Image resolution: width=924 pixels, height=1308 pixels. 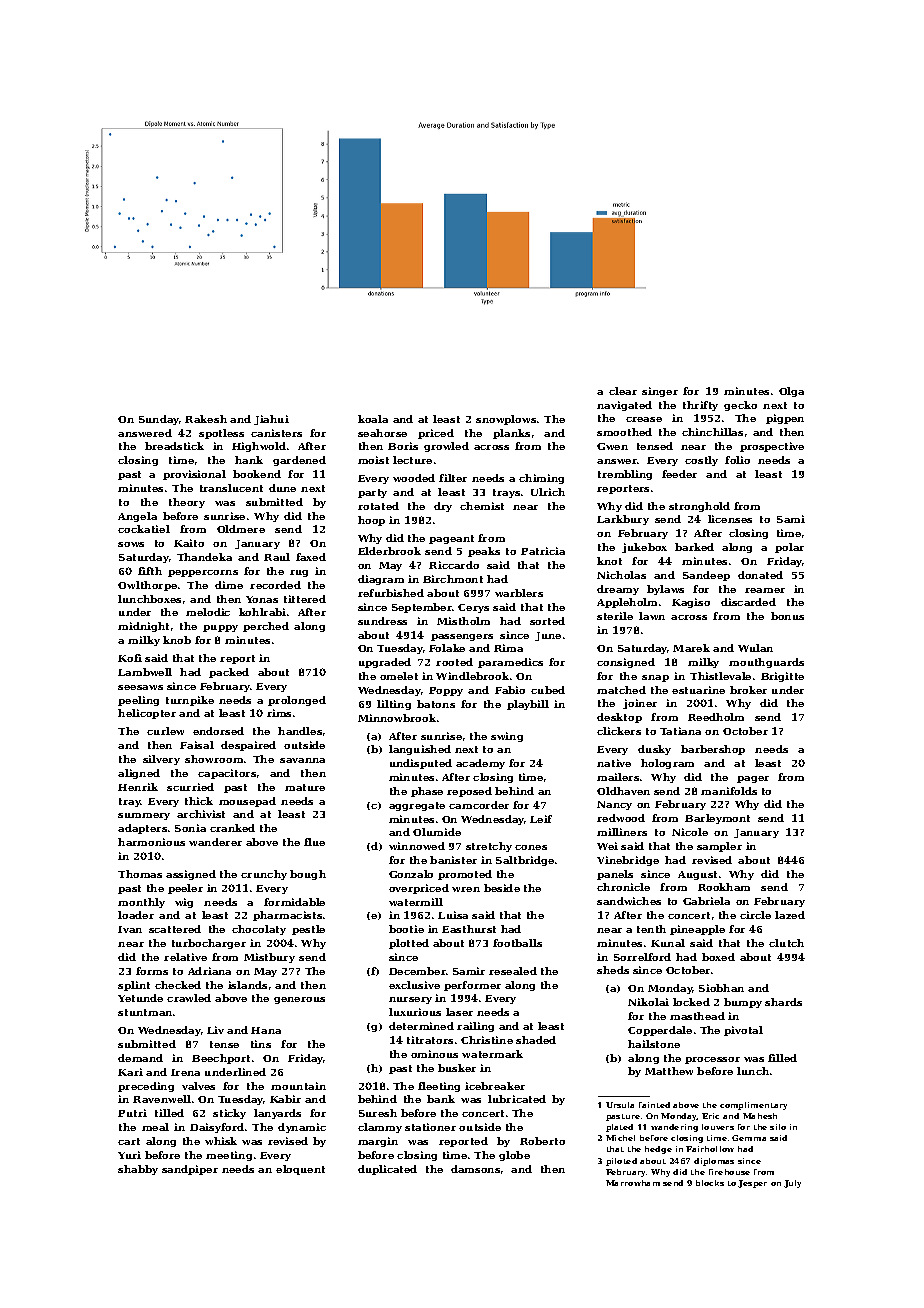 What do you see at coordinates (299, 1000) in the screenshot?
I see `generous` at bounding box center [299, 1000].
